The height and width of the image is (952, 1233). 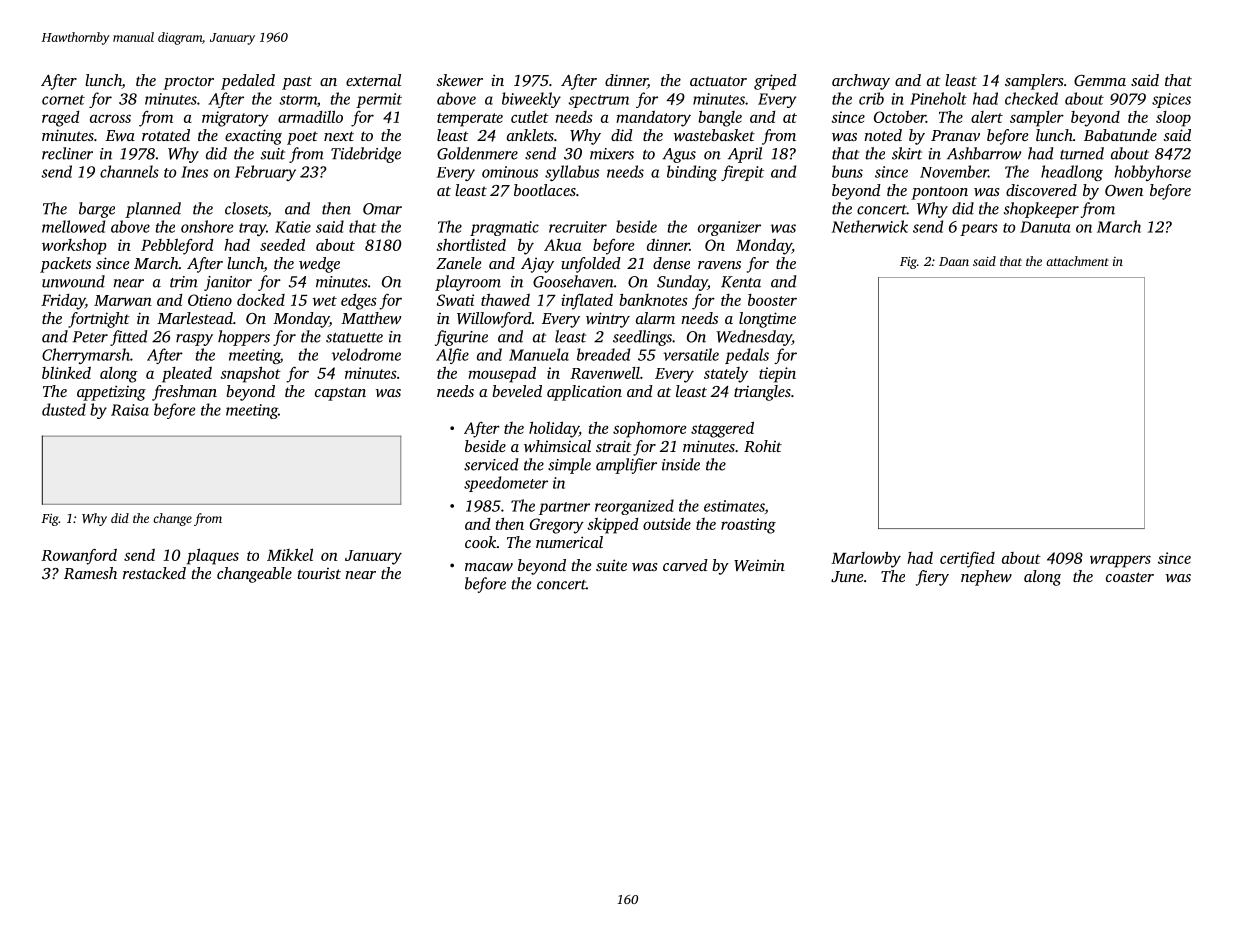 What do you see at coordinates (847, 576) in the image?
I see `June` at bounding box center [847, 576].
